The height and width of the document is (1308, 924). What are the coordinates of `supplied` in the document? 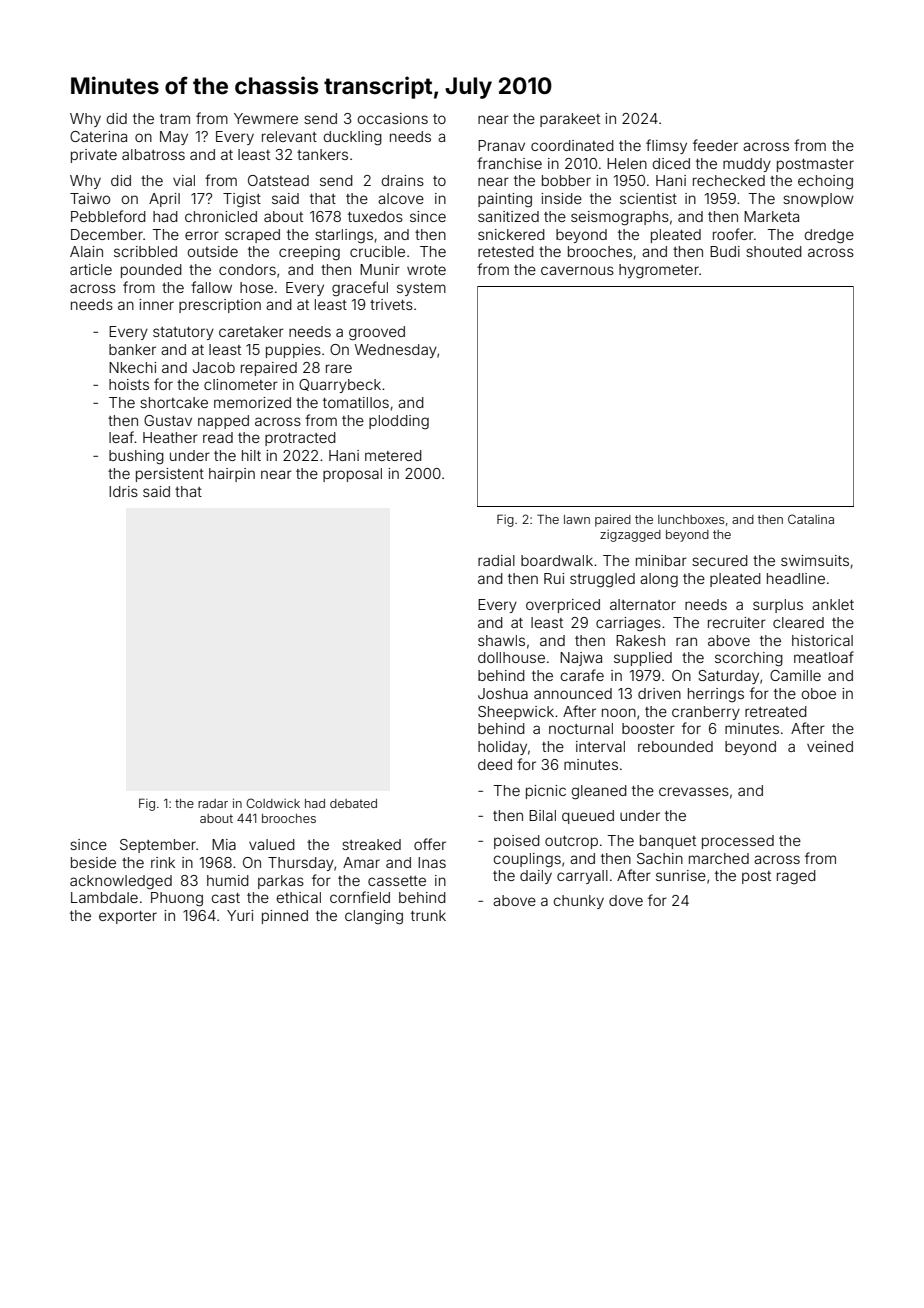 It's located at (643, 659).
